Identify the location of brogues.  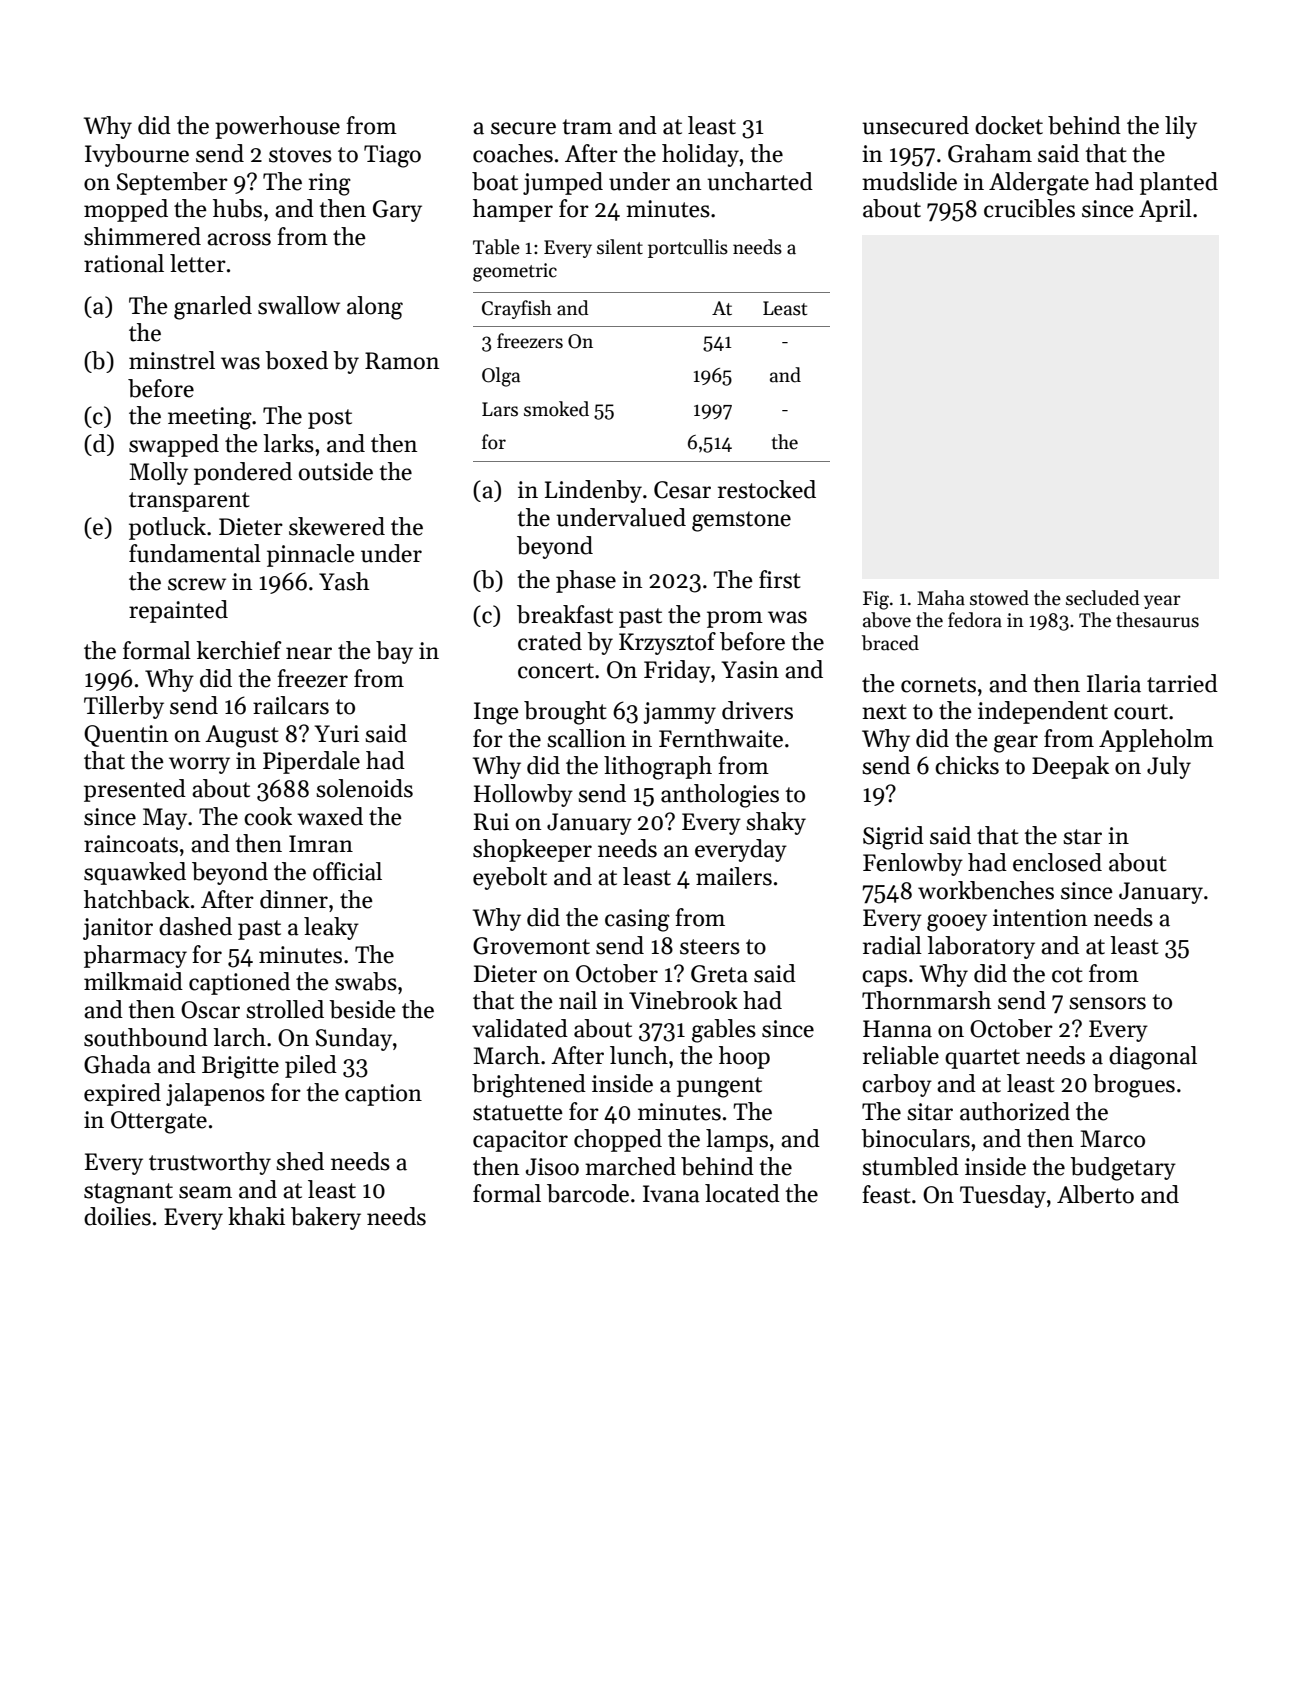
(1134, 1086).
